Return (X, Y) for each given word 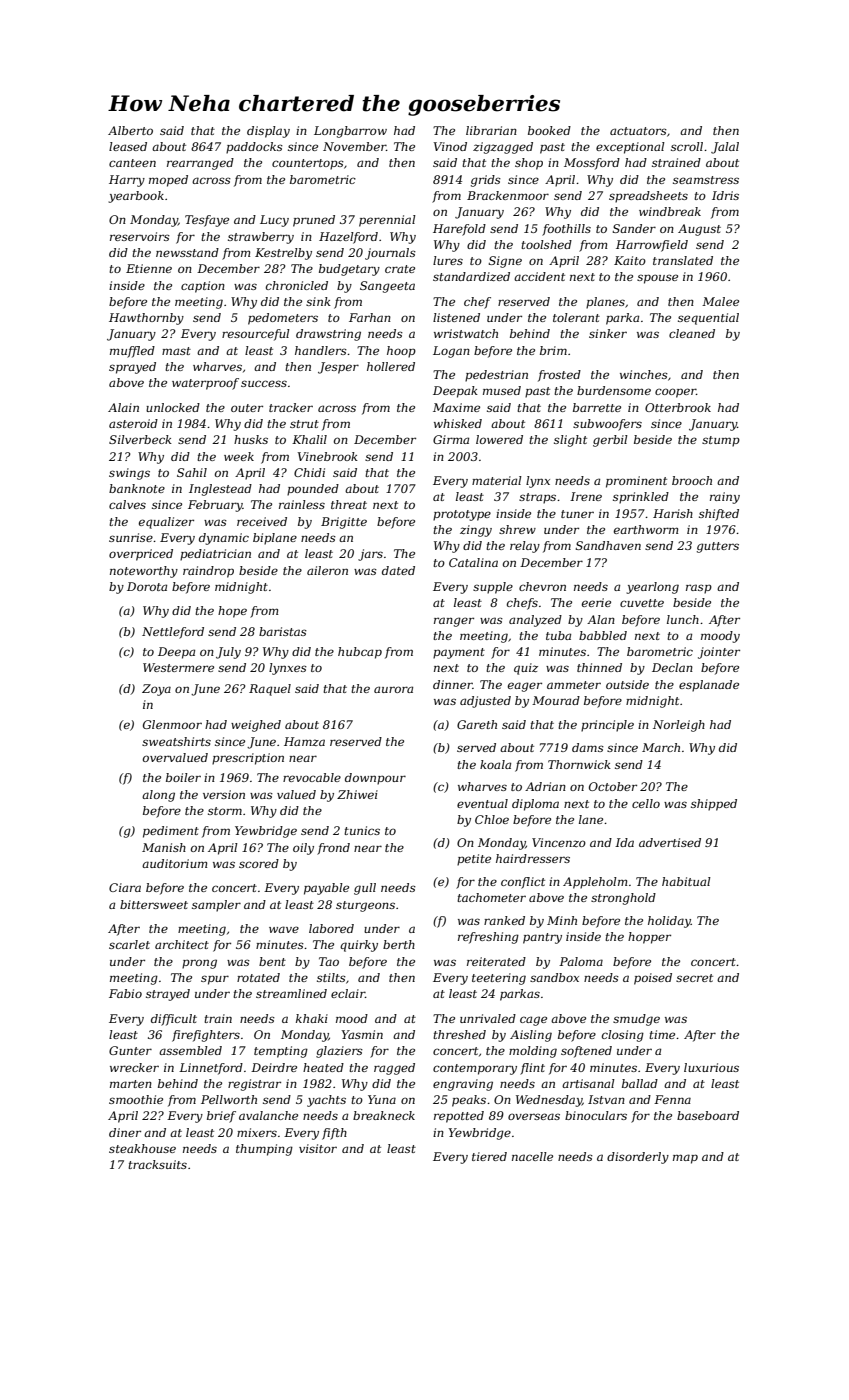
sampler (216, 906)
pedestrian (496, 376)
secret (694, 978)
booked (549, 130)
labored (331, 928)
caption (203, 287)
